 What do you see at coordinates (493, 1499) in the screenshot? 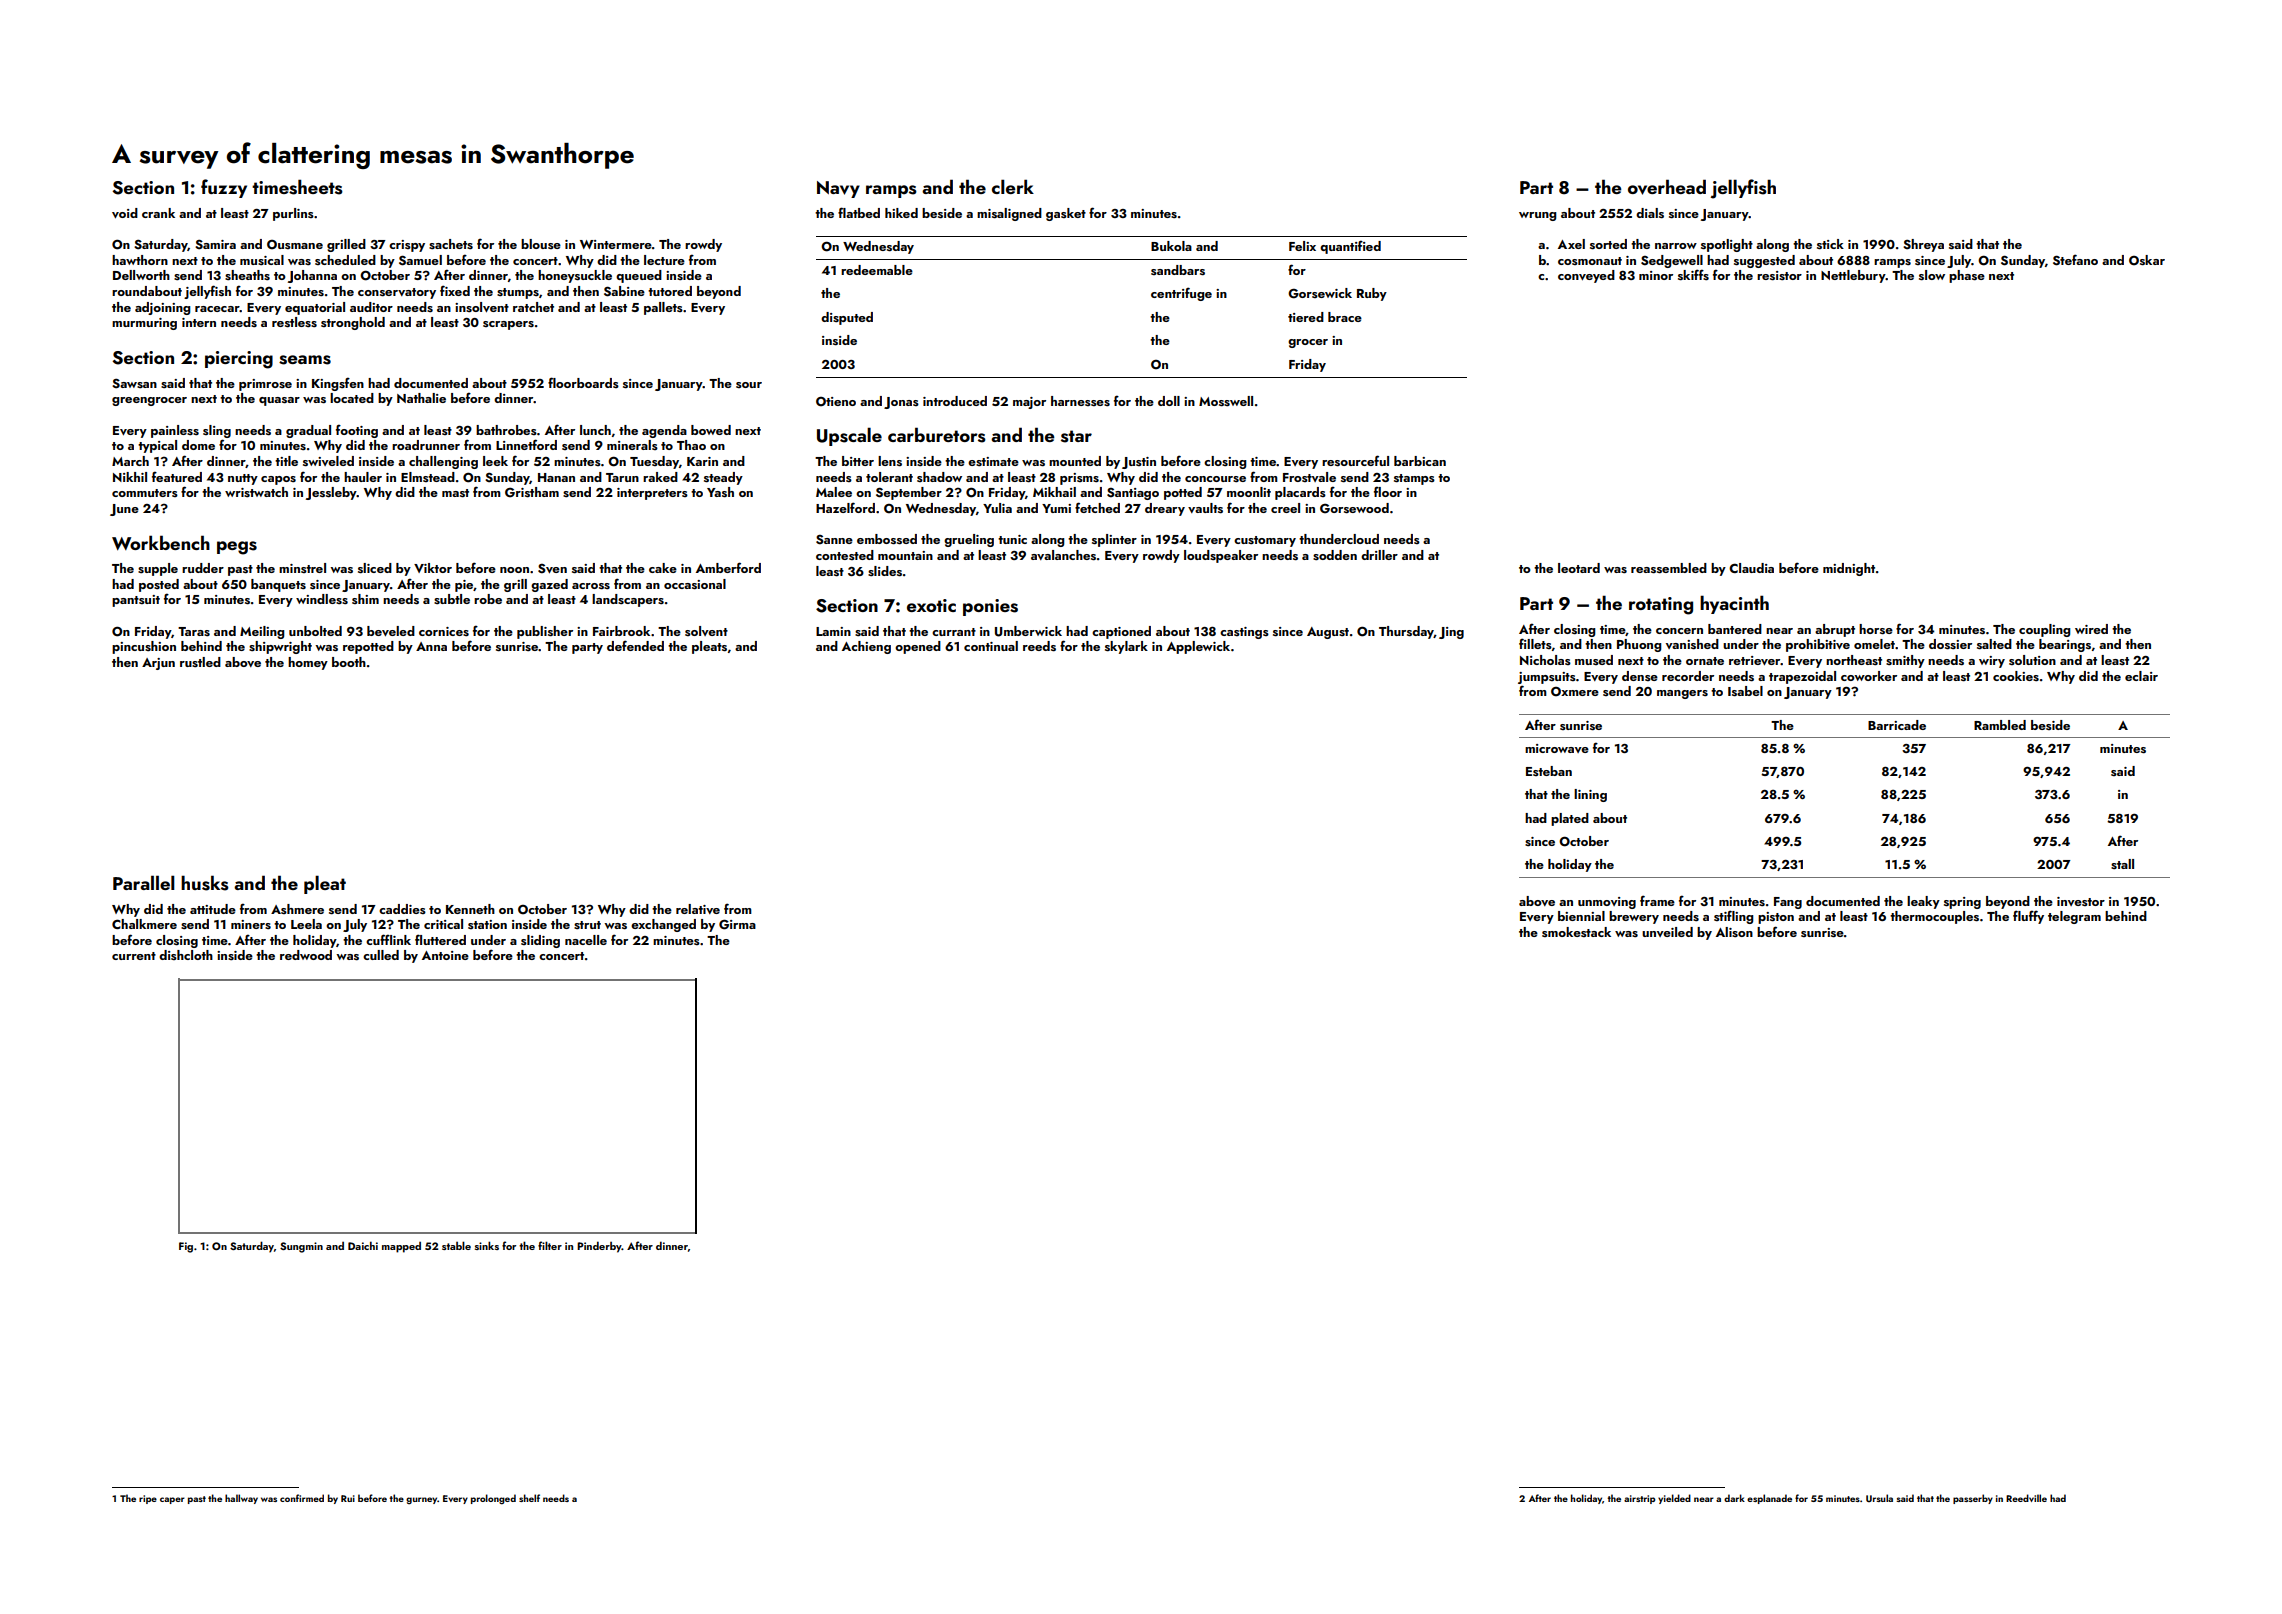
I see `prolonged` at bounding box center [493, 1499].
